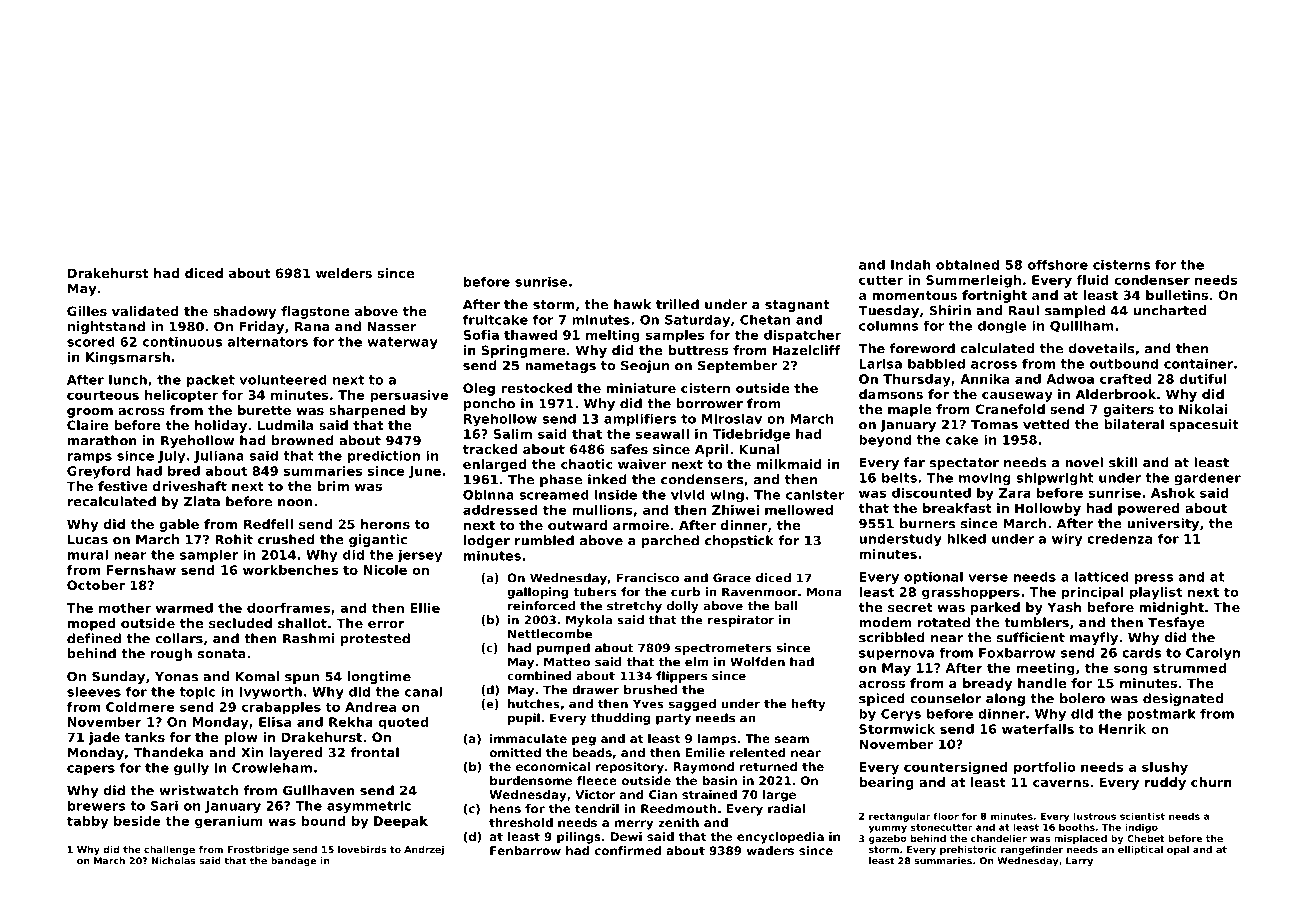  Describe the element at coordinates (88, 540) in the screenshot. I see `Lucas` at that location.
